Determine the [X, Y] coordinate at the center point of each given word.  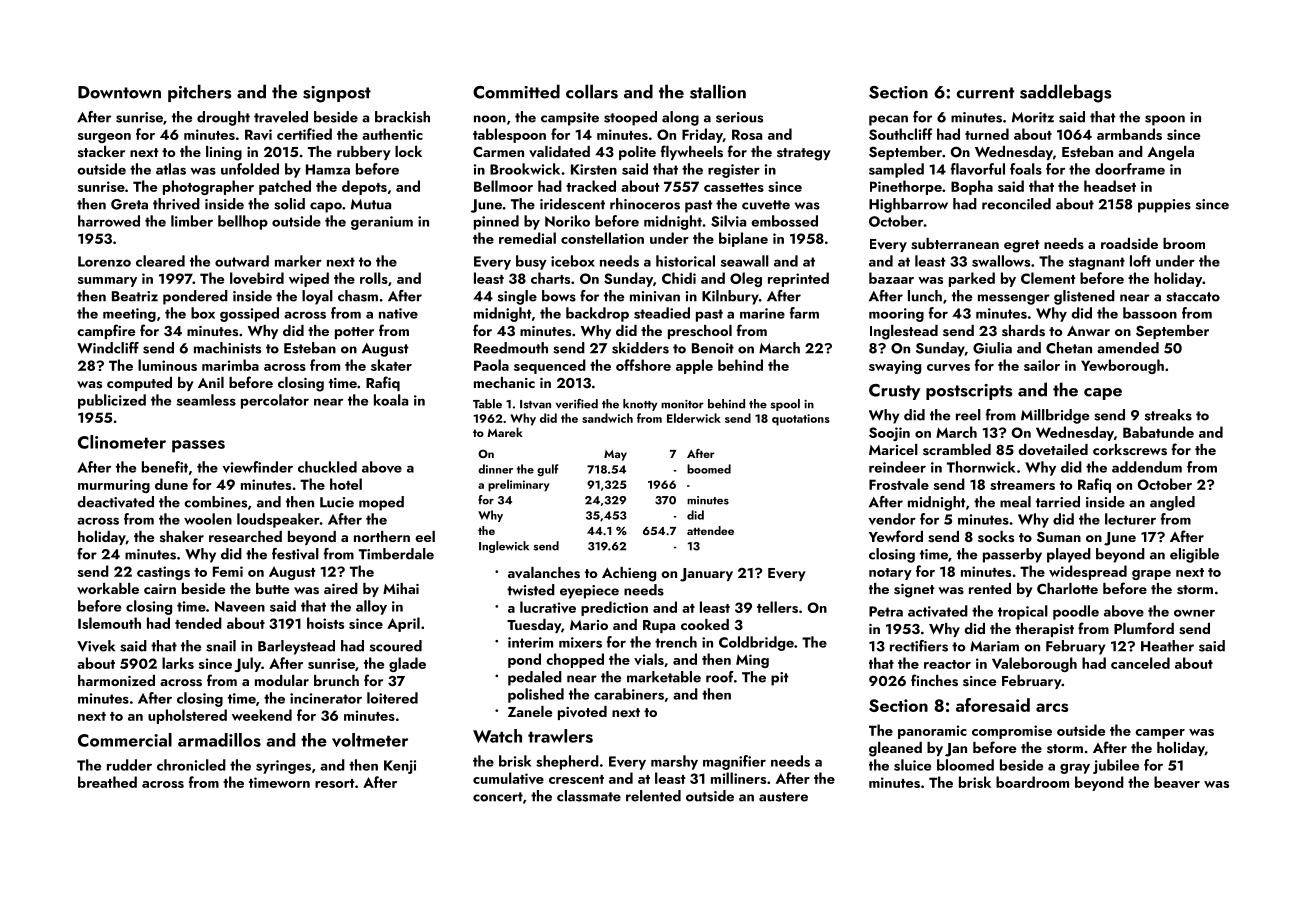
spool [785, 405]
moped [381, 503]
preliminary [519, 485]
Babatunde [1158, 432]
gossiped [249, 314]
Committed [516, 91]
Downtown [119, 92]
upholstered [187, 716]
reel [968, 415]
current [985, 93]
